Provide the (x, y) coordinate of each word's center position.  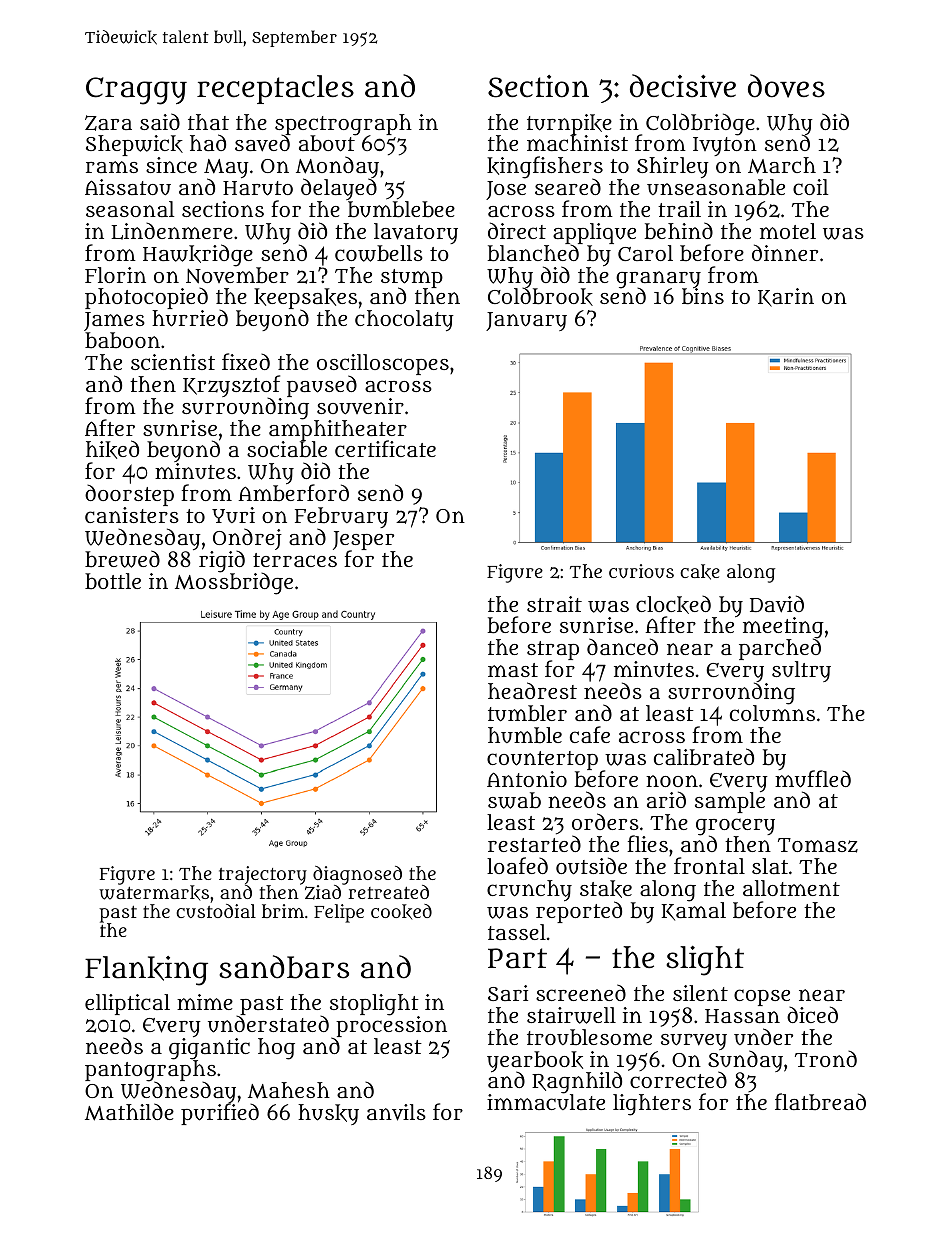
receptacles (275, 89)
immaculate (546, 1102)
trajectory (263, 875)
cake (700, 572)
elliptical (127, 1004)
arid (666, 799)
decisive (683, 86)
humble (525, 735)
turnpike (569, 124)
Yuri (233, 515)
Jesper (363, 541)
